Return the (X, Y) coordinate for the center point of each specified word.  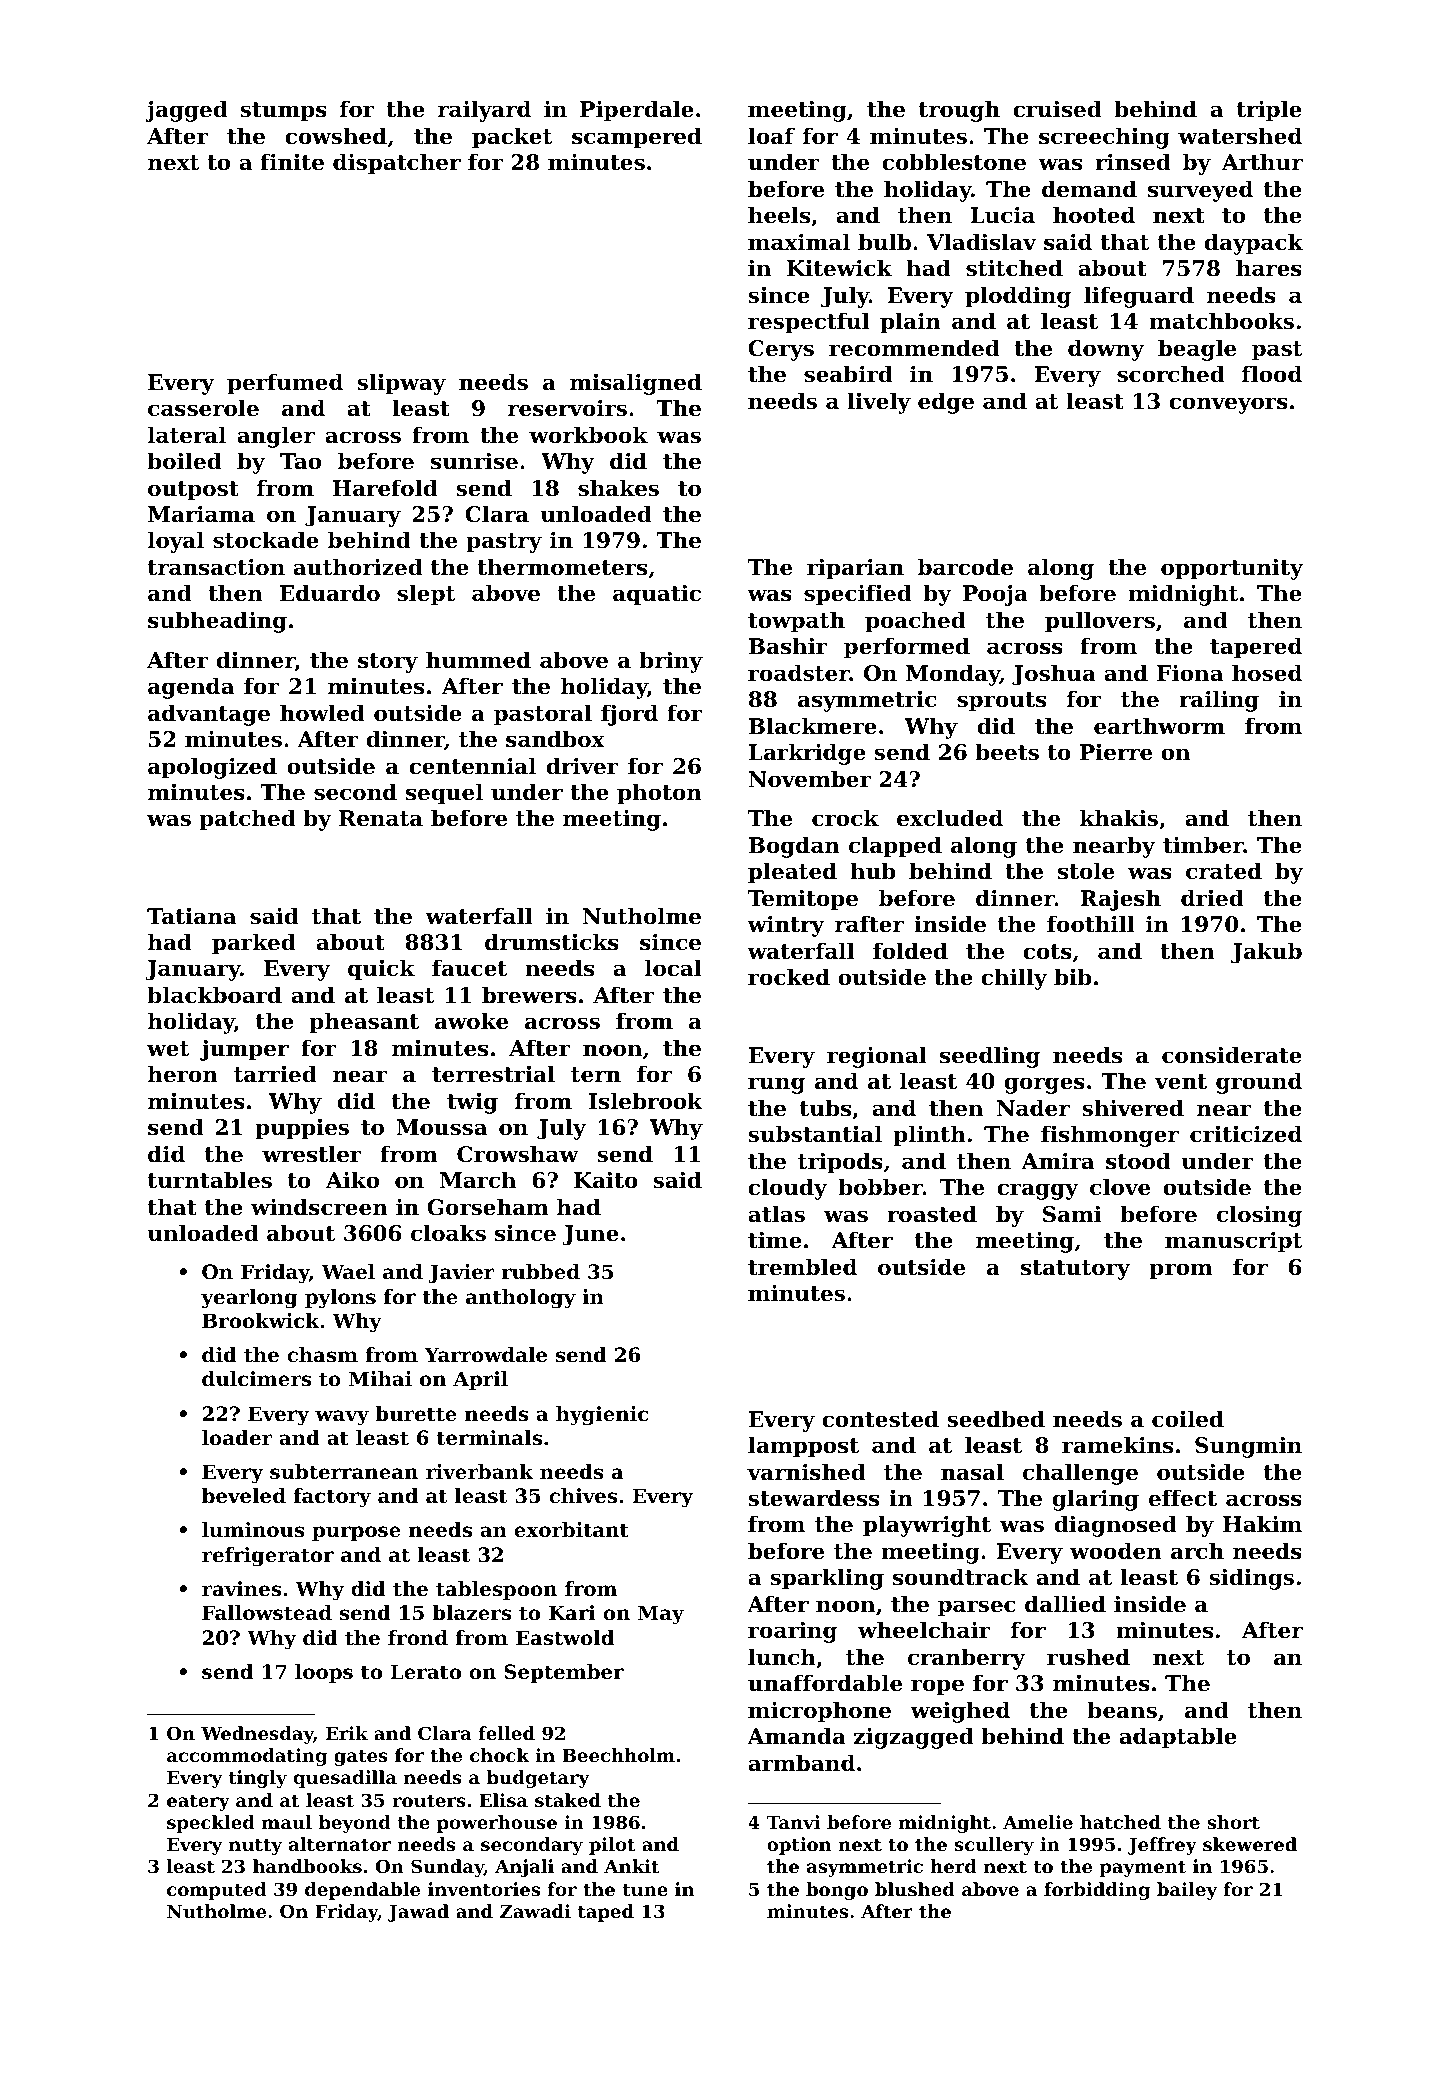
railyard (484, 111)
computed (216, 1891)
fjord (629, 715)
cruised (1057, 109)
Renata (381, 818)
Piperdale (637, 111)
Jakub (1266, 953)
